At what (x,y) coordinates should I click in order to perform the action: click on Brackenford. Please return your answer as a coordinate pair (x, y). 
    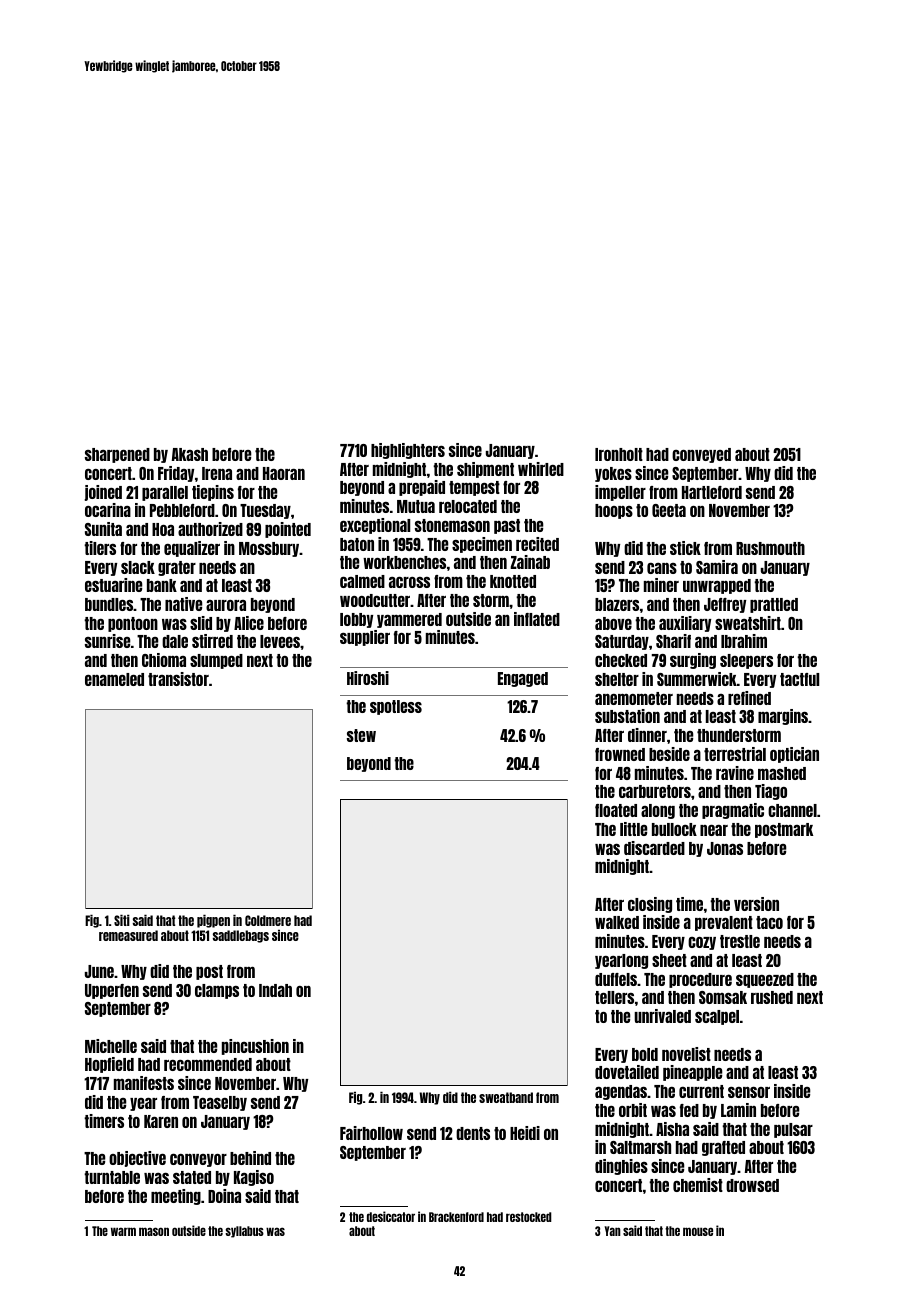
    Looking at the image, I should click on (456, 1217).
